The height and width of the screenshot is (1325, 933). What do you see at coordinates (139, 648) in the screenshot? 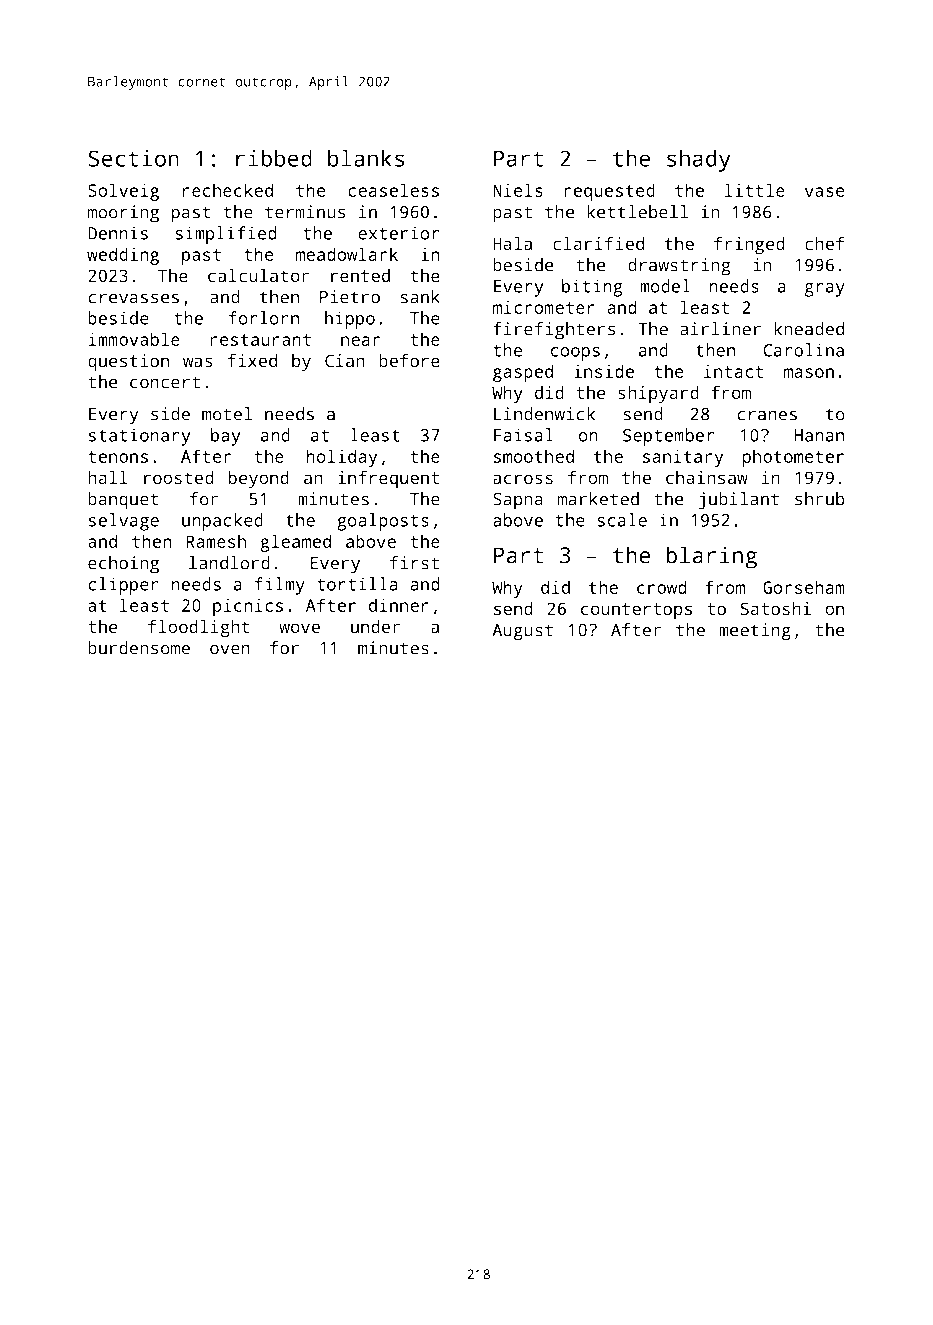
I see `burdensome` at bounding box center [139, 648].
